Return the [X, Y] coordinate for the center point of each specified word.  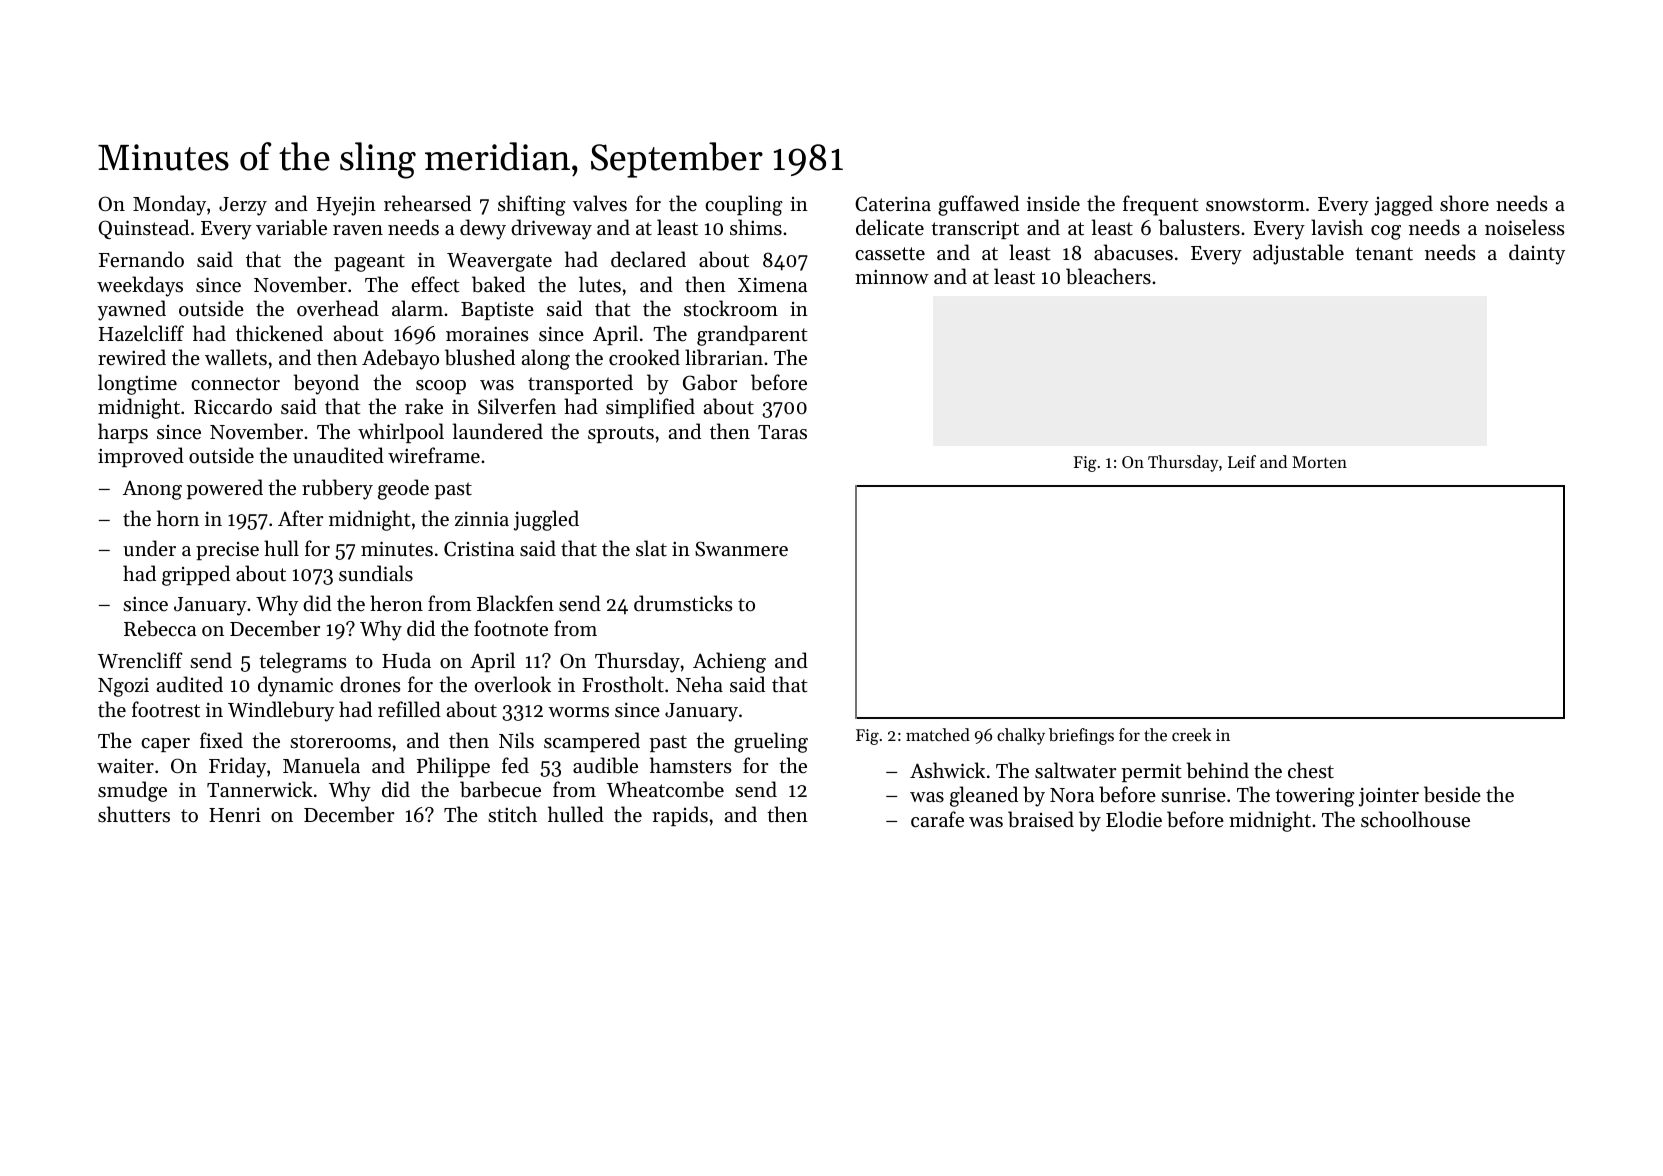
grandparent [752, 335]
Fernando [141, 259]
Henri [235, 815]
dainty [1537, 254]
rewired [132, 357]
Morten [1319, 462]
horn [178, 518]
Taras [782, 432]
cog [1386, 232]
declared [648, 259]
